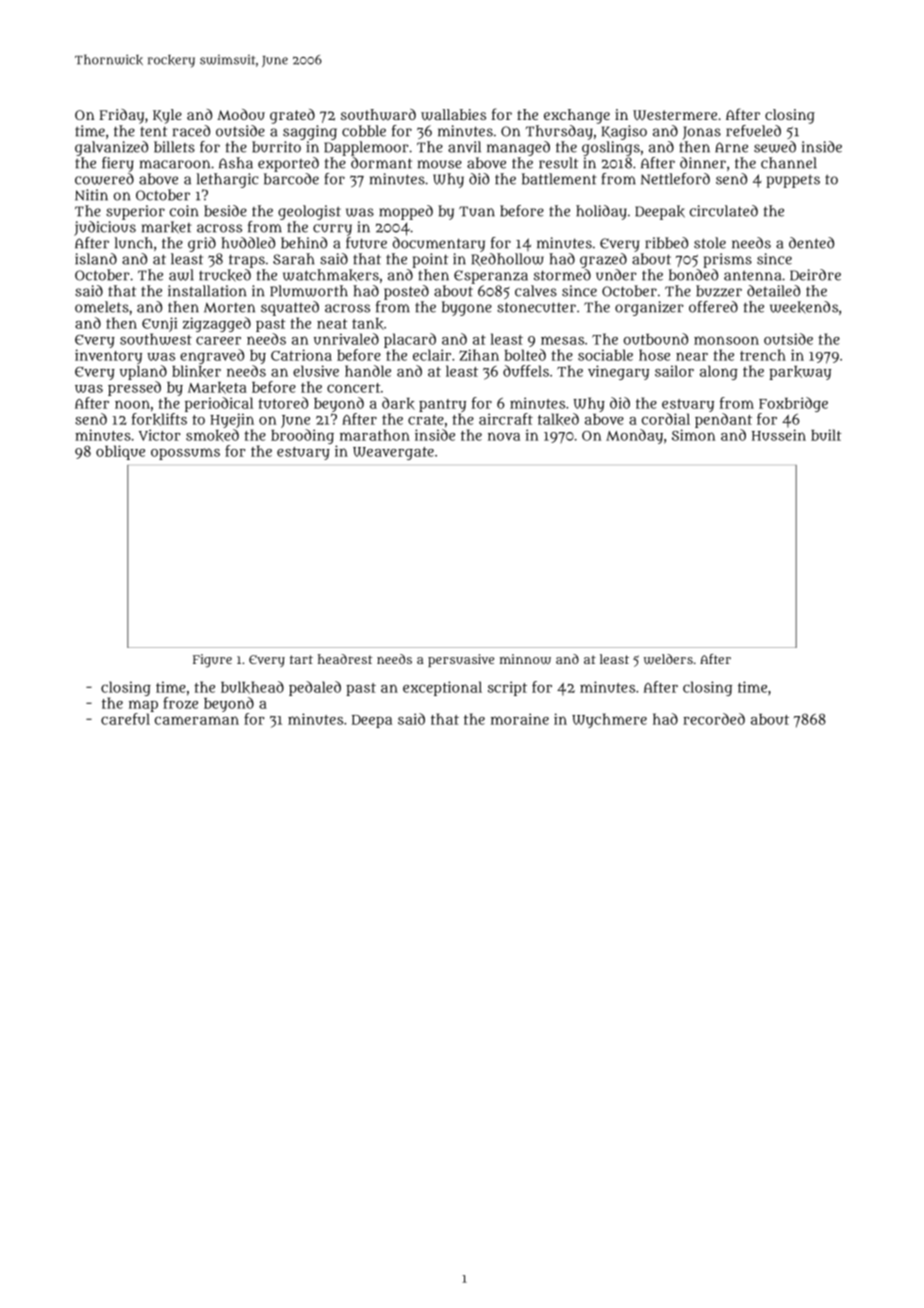 Image resolution: width=924 pixels, height=1308 pixels. What do you see at coordinates (520, 719) in the screenshot?
I see `moraine` at bounding box center [520, 719].
